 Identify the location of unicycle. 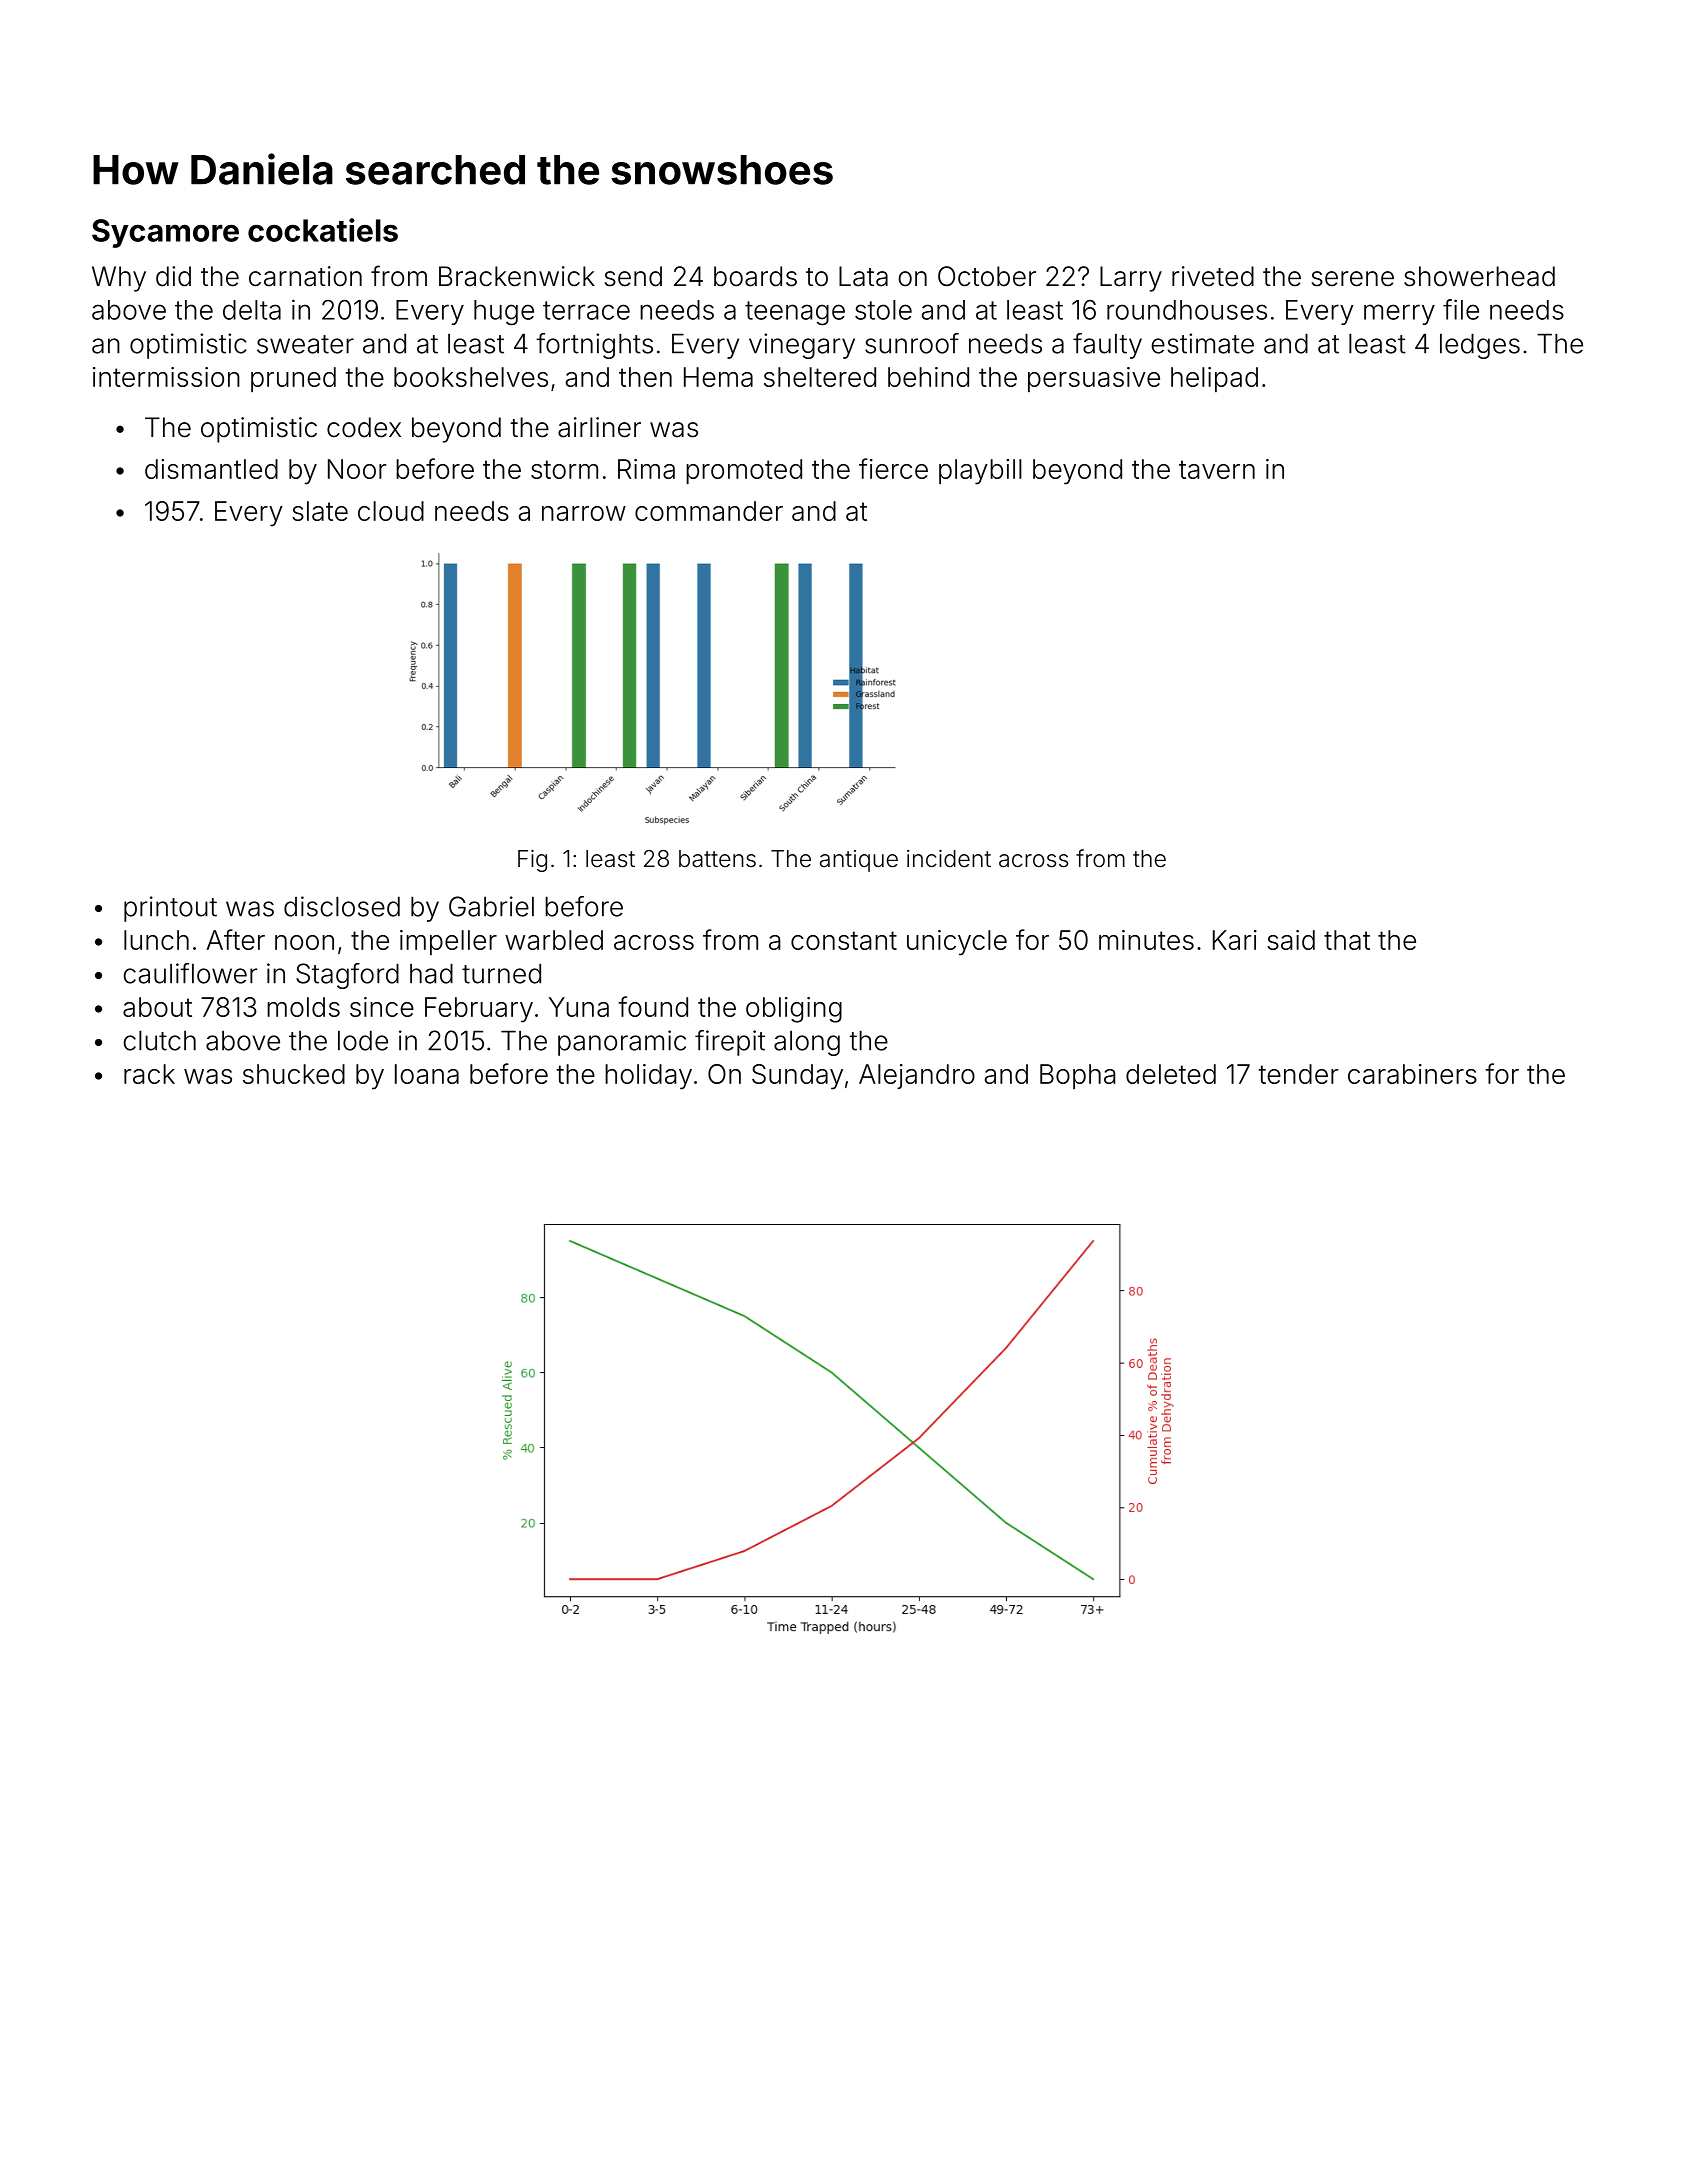
(957, 943).
